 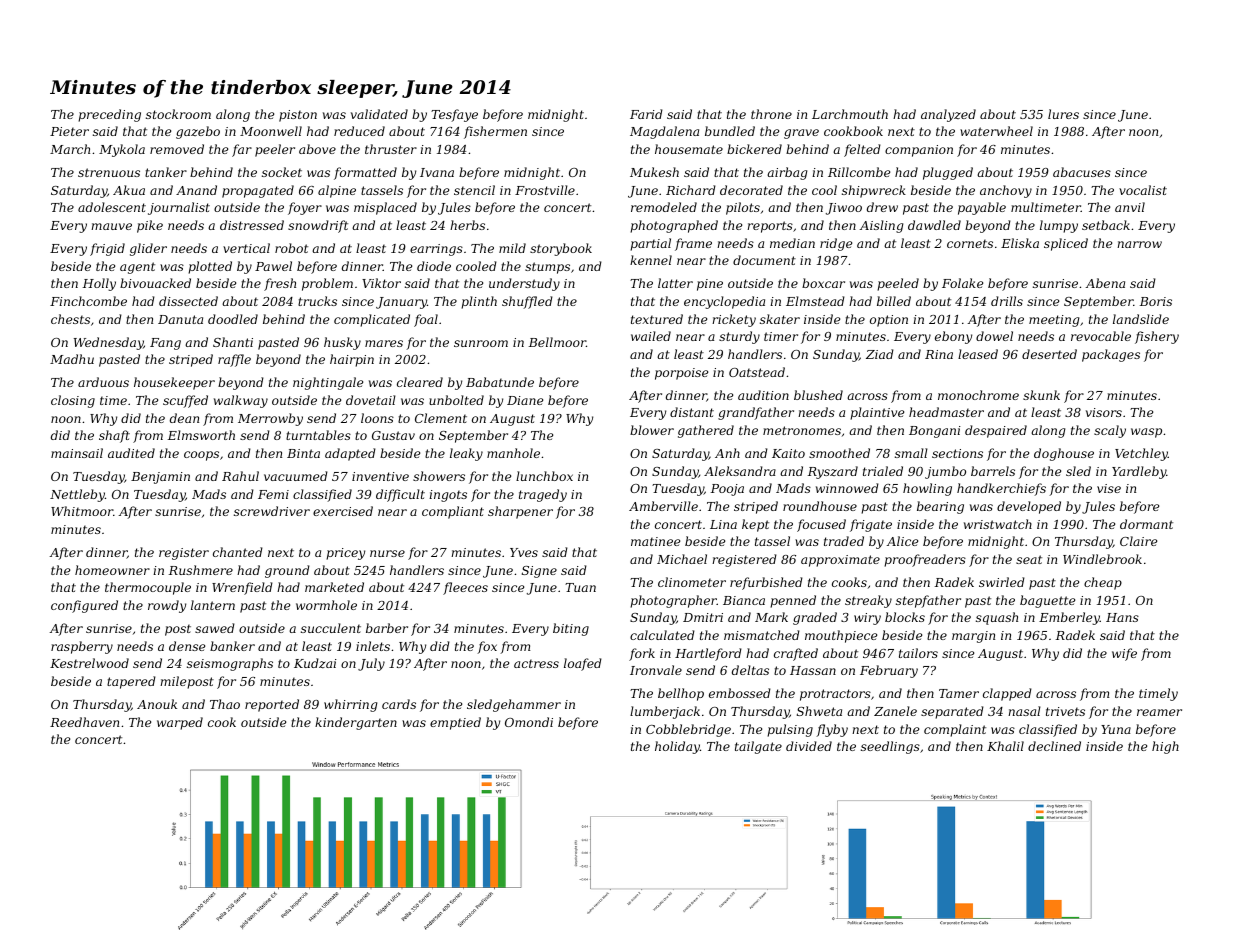 What do you see at coordinates (673, 601) in the image?
I see `photographer` at bounding box center [673, 601].
